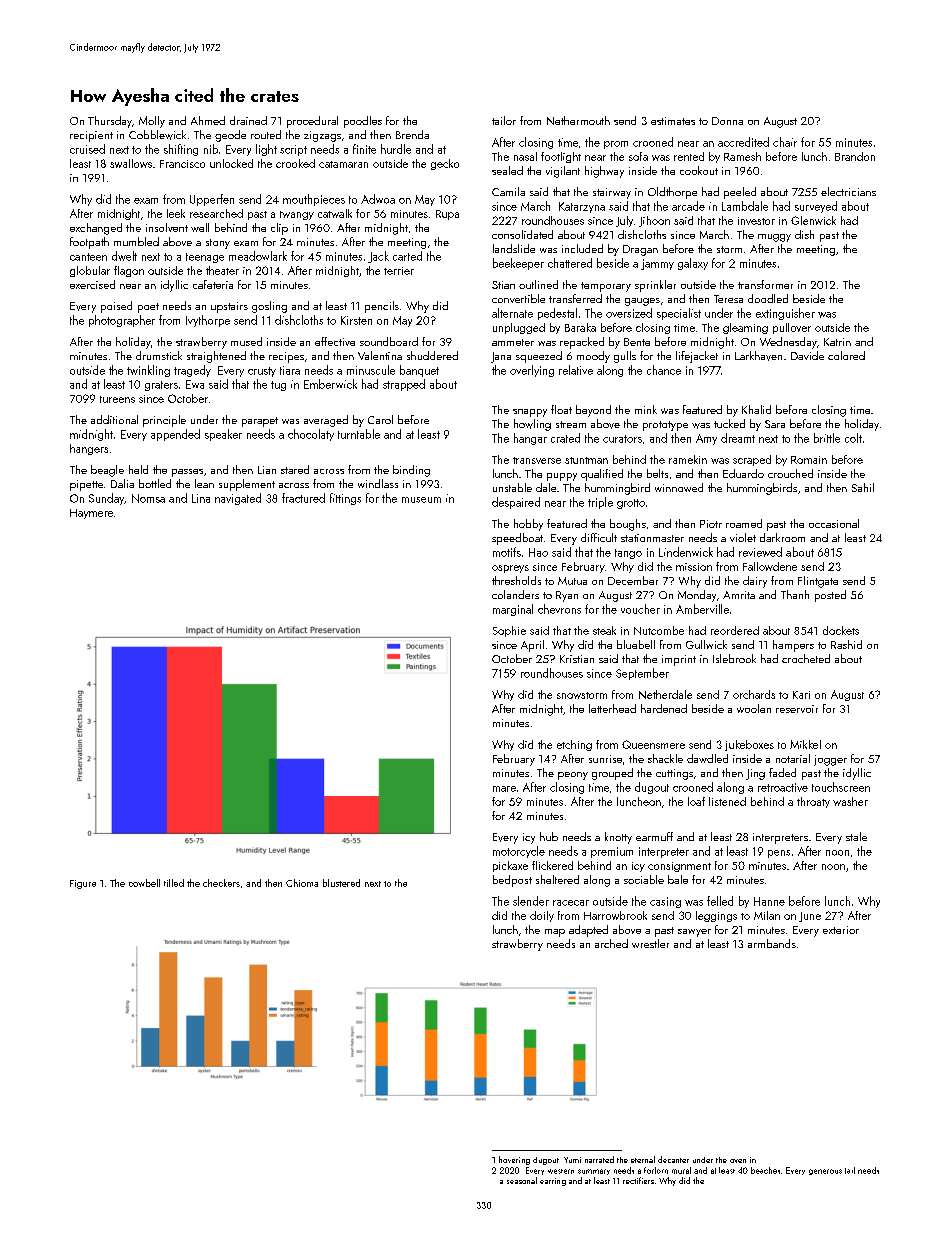  Describe the element at coordinates (221, 883) in the screenshot. I see `checkers` at that location.
